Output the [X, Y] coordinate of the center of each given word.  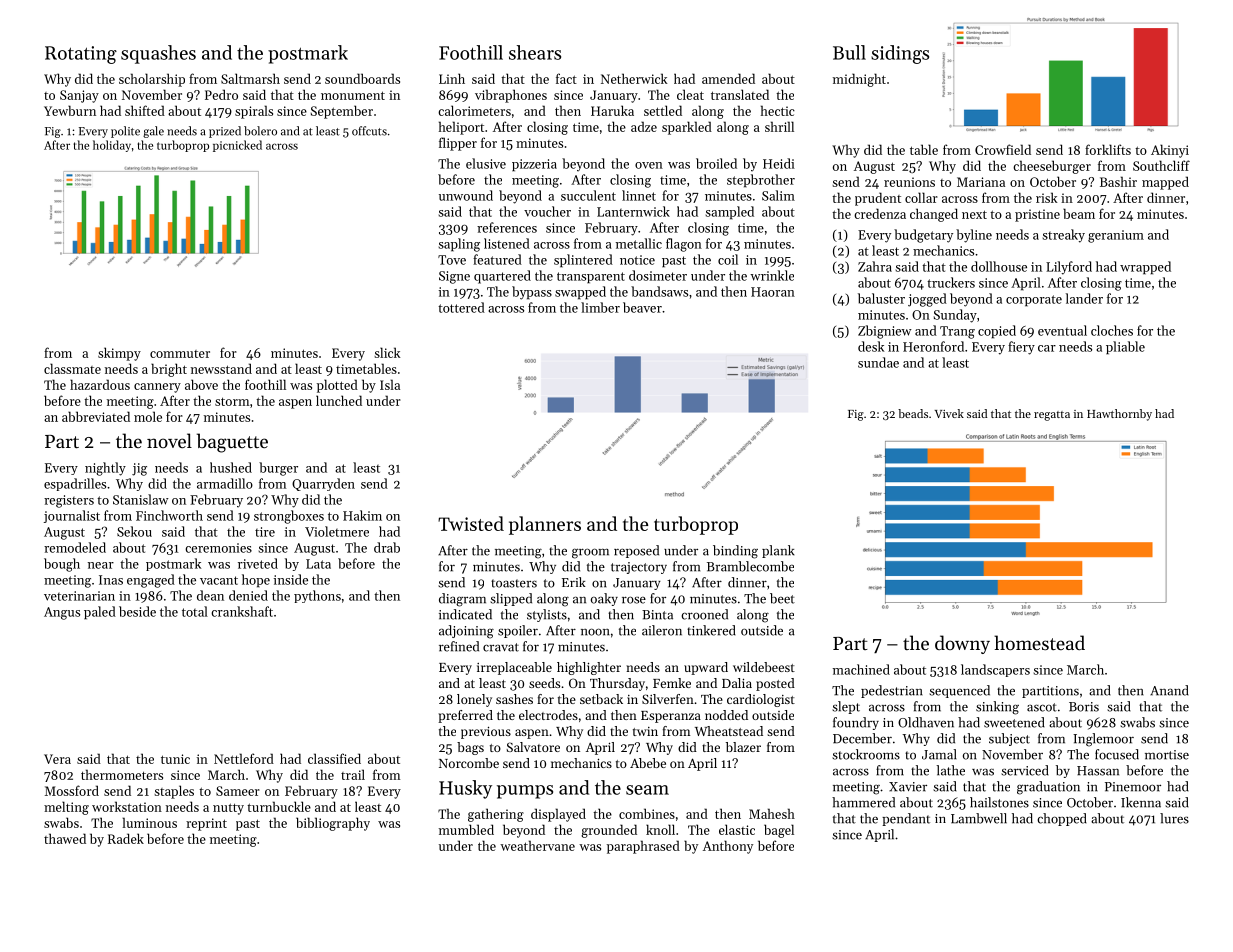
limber [600, 307]
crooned [704, 614]
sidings [900, 54]
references [507, 227]
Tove [452, 260]
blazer [743, 747]
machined [861, 669]
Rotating [81, 55]
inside [291, 579]
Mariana [981, 182]
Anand [1169, 690]
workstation [127, 806]
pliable [1125, 348]
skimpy [119, 354]
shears [535, 52]
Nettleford [244, 758]
